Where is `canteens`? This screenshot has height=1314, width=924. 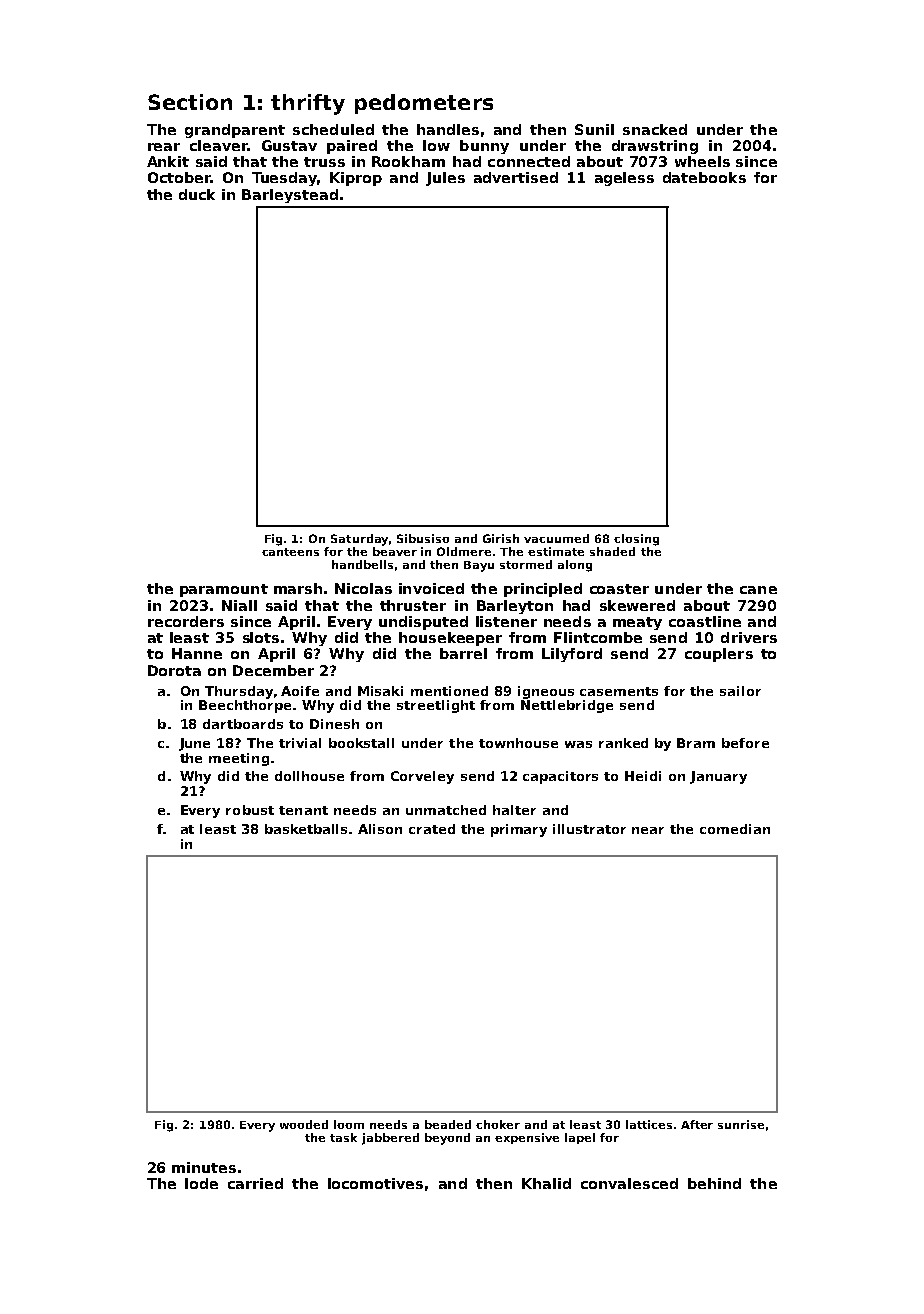
canteens is located at coordinates (290, 552).
